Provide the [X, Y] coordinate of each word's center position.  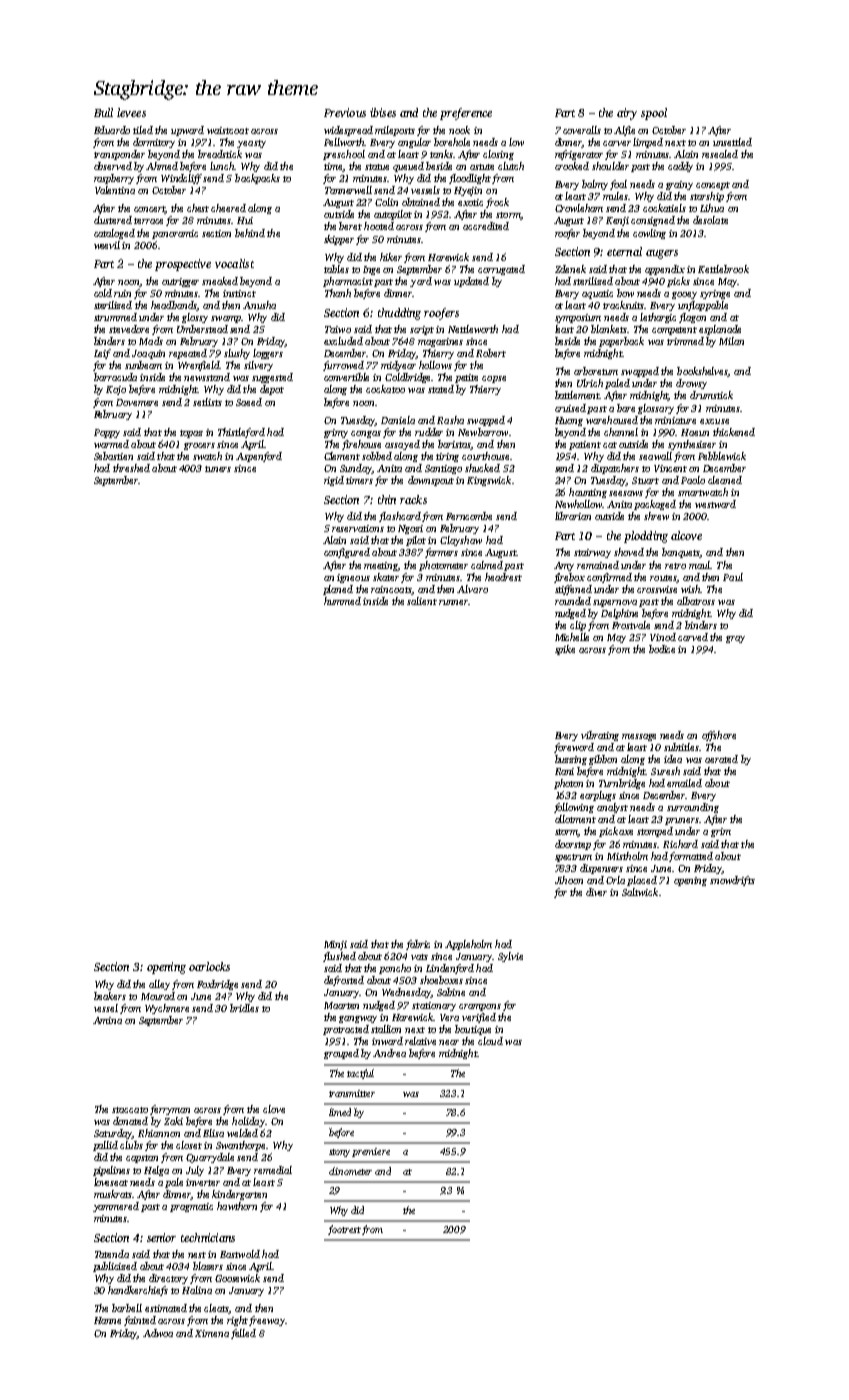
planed [338, 590]
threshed [131, 468]
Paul [733, 577]
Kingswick [489, 481]
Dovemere [137, 402]
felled [243, 1334]
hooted [379, 226]
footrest [344, 1230]
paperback [621, 342]
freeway [267, 1321]
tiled [143, 130]
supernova [615, 603]
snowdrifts [732, 881]
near [449, 1042]
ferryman [170, 1110]
